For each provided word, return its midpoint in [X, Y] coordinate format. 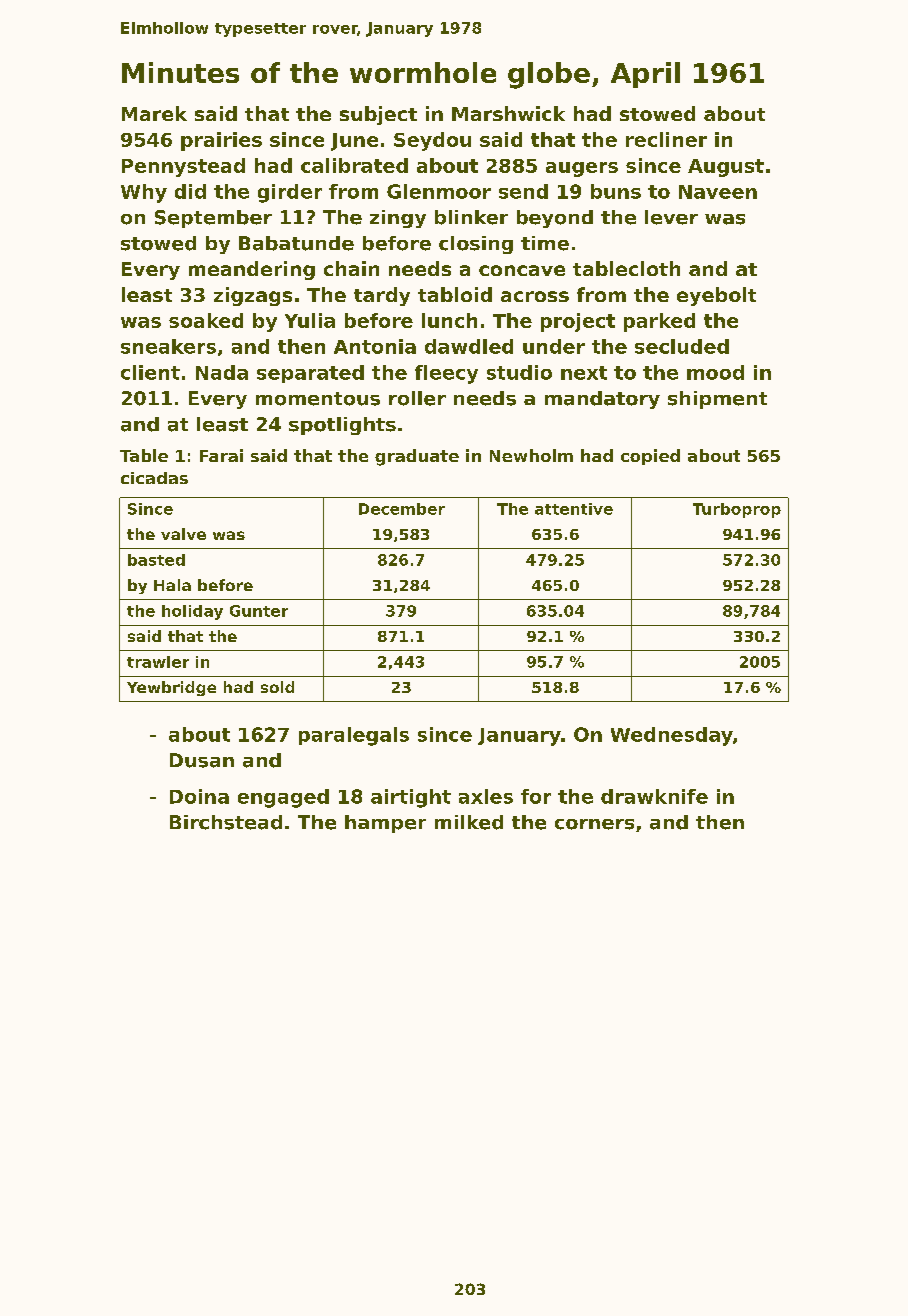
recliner [666, 139]
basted [156, 560]
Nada [222, 372]
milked [469, 822]
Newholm [531, 455]
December [402, 509]
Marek [154, 113]
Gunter [259, 611]
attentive [574, 509]
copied [650, 457]
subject [378, 115]
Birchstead [226, 822]
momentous [318, 399]
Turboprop [737, 510]
